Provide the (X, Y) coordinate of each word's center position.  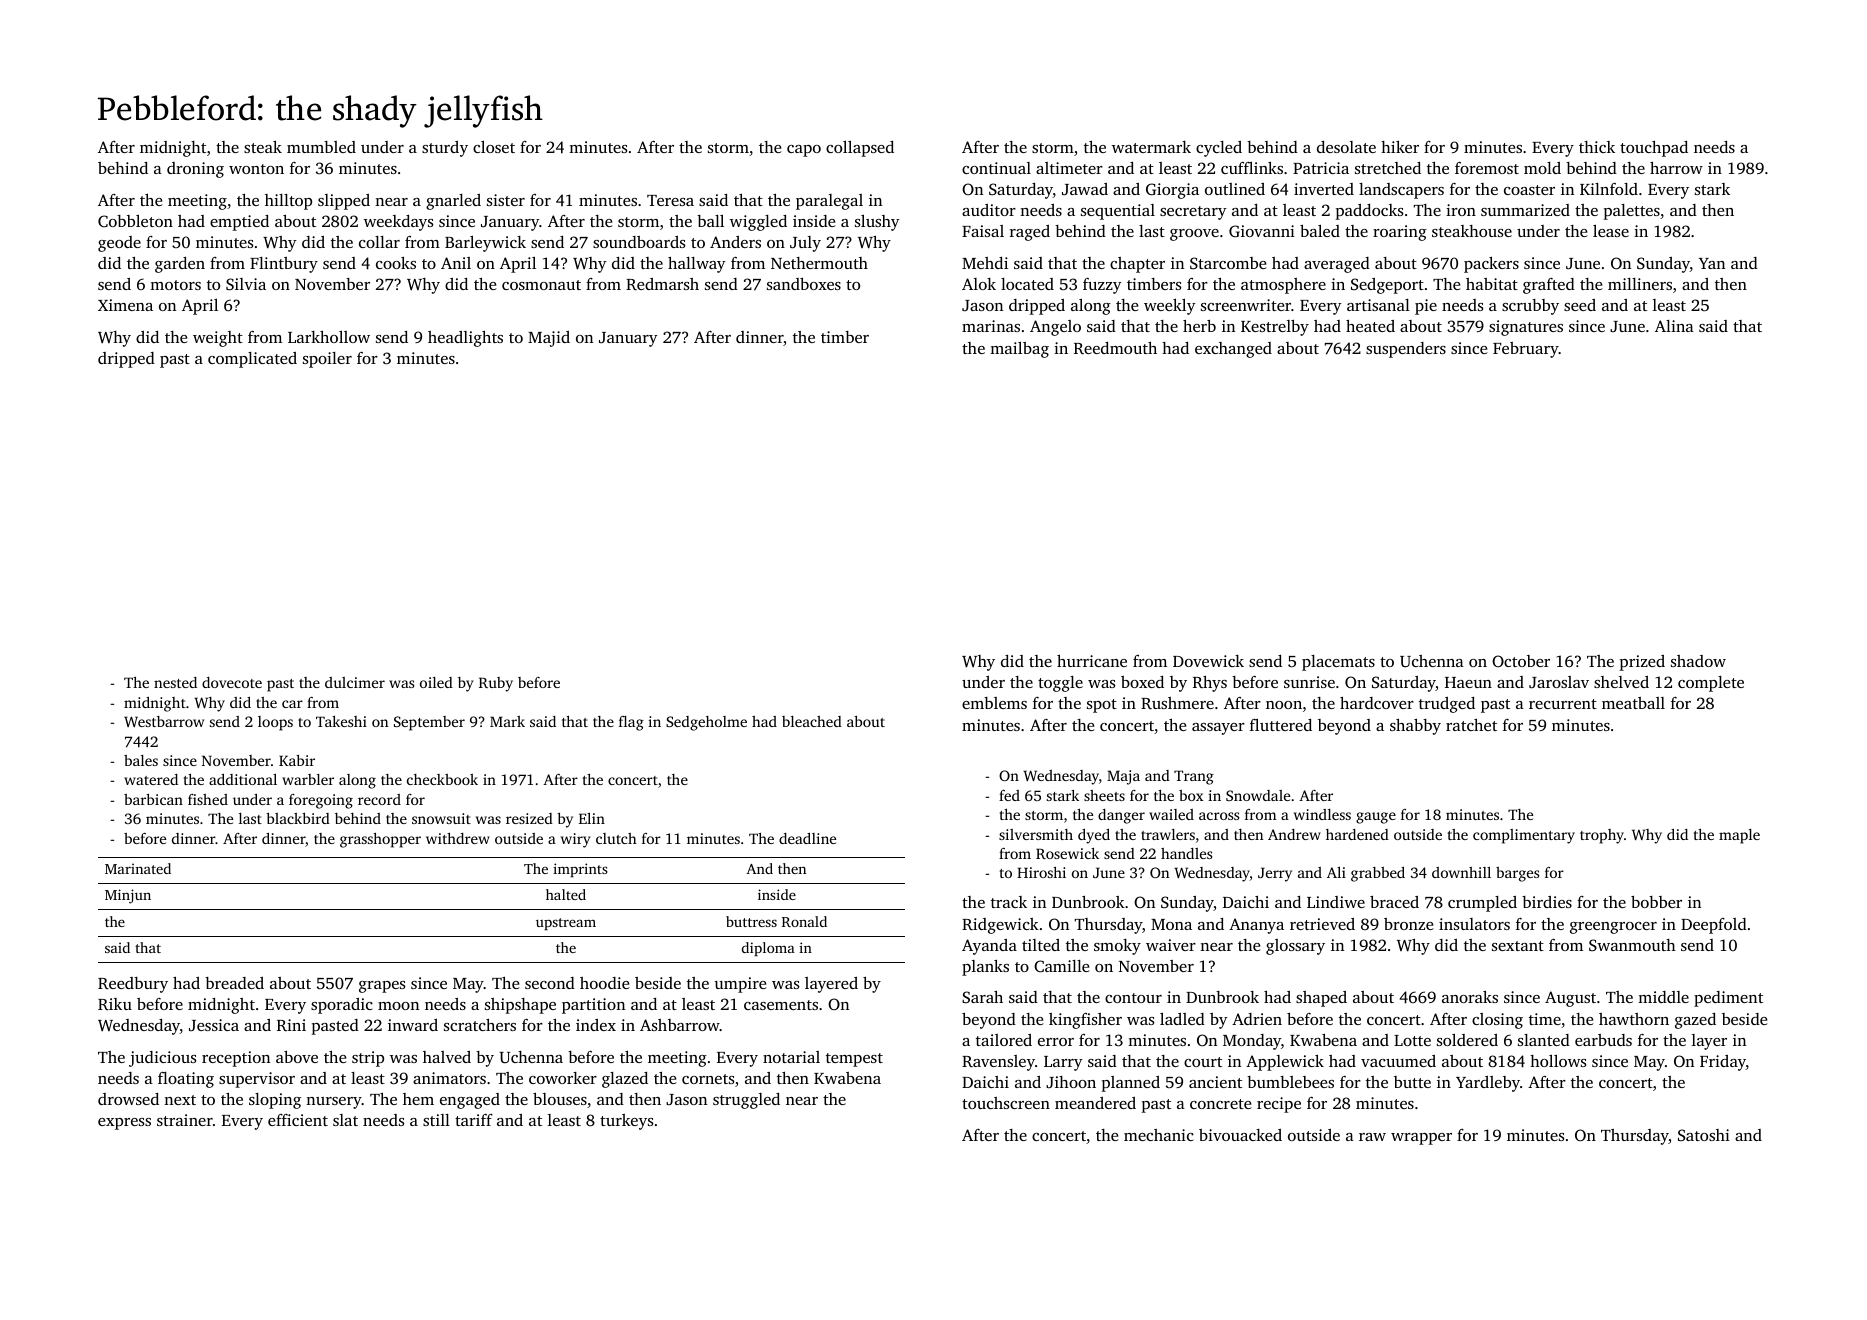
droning (195, 170)
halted (566, 894)
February (1526, 350)
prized (1642, 663)
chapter (1137, 265)
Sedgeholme (706, 723)
